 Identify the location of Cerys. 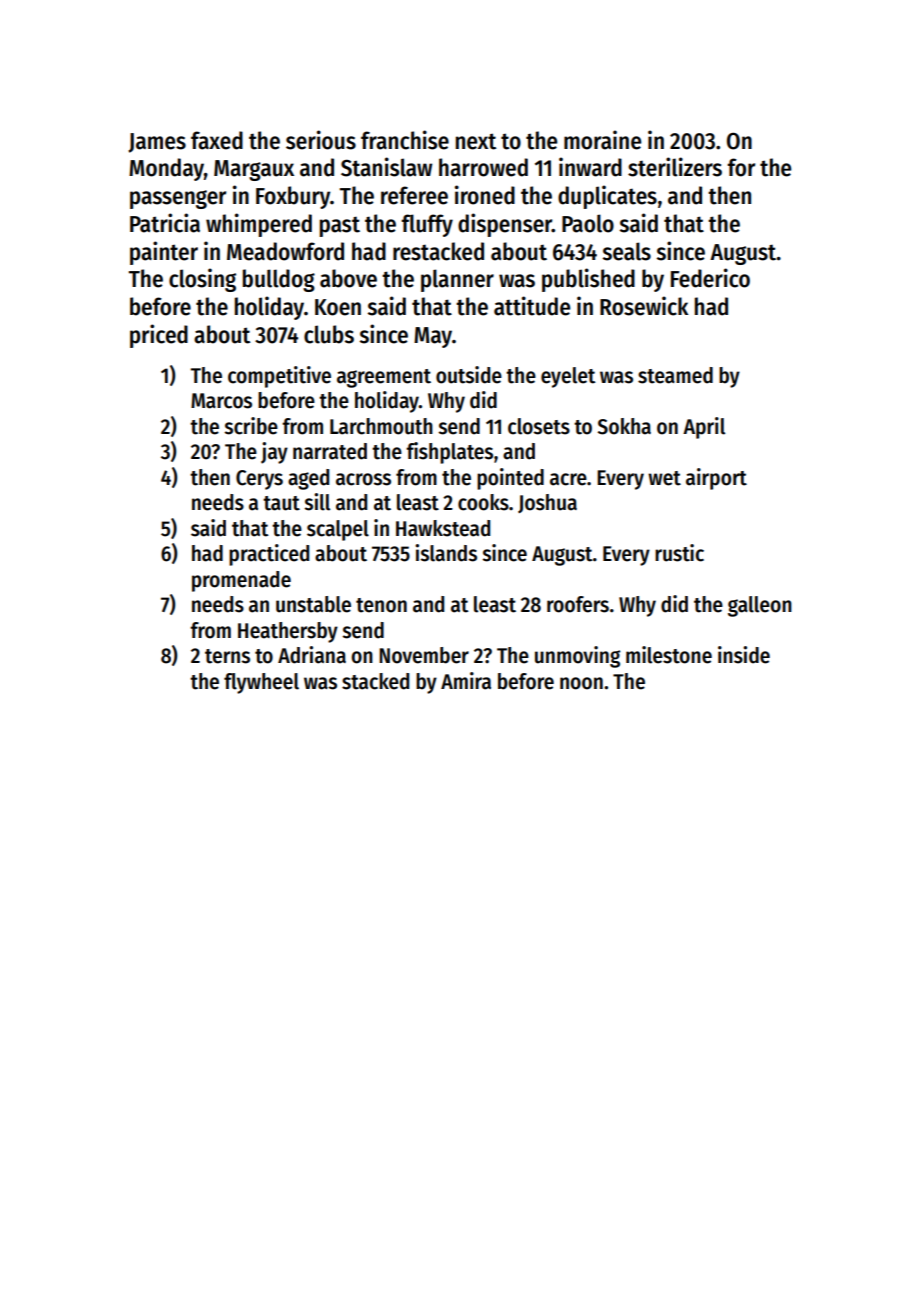
(259, 480).
